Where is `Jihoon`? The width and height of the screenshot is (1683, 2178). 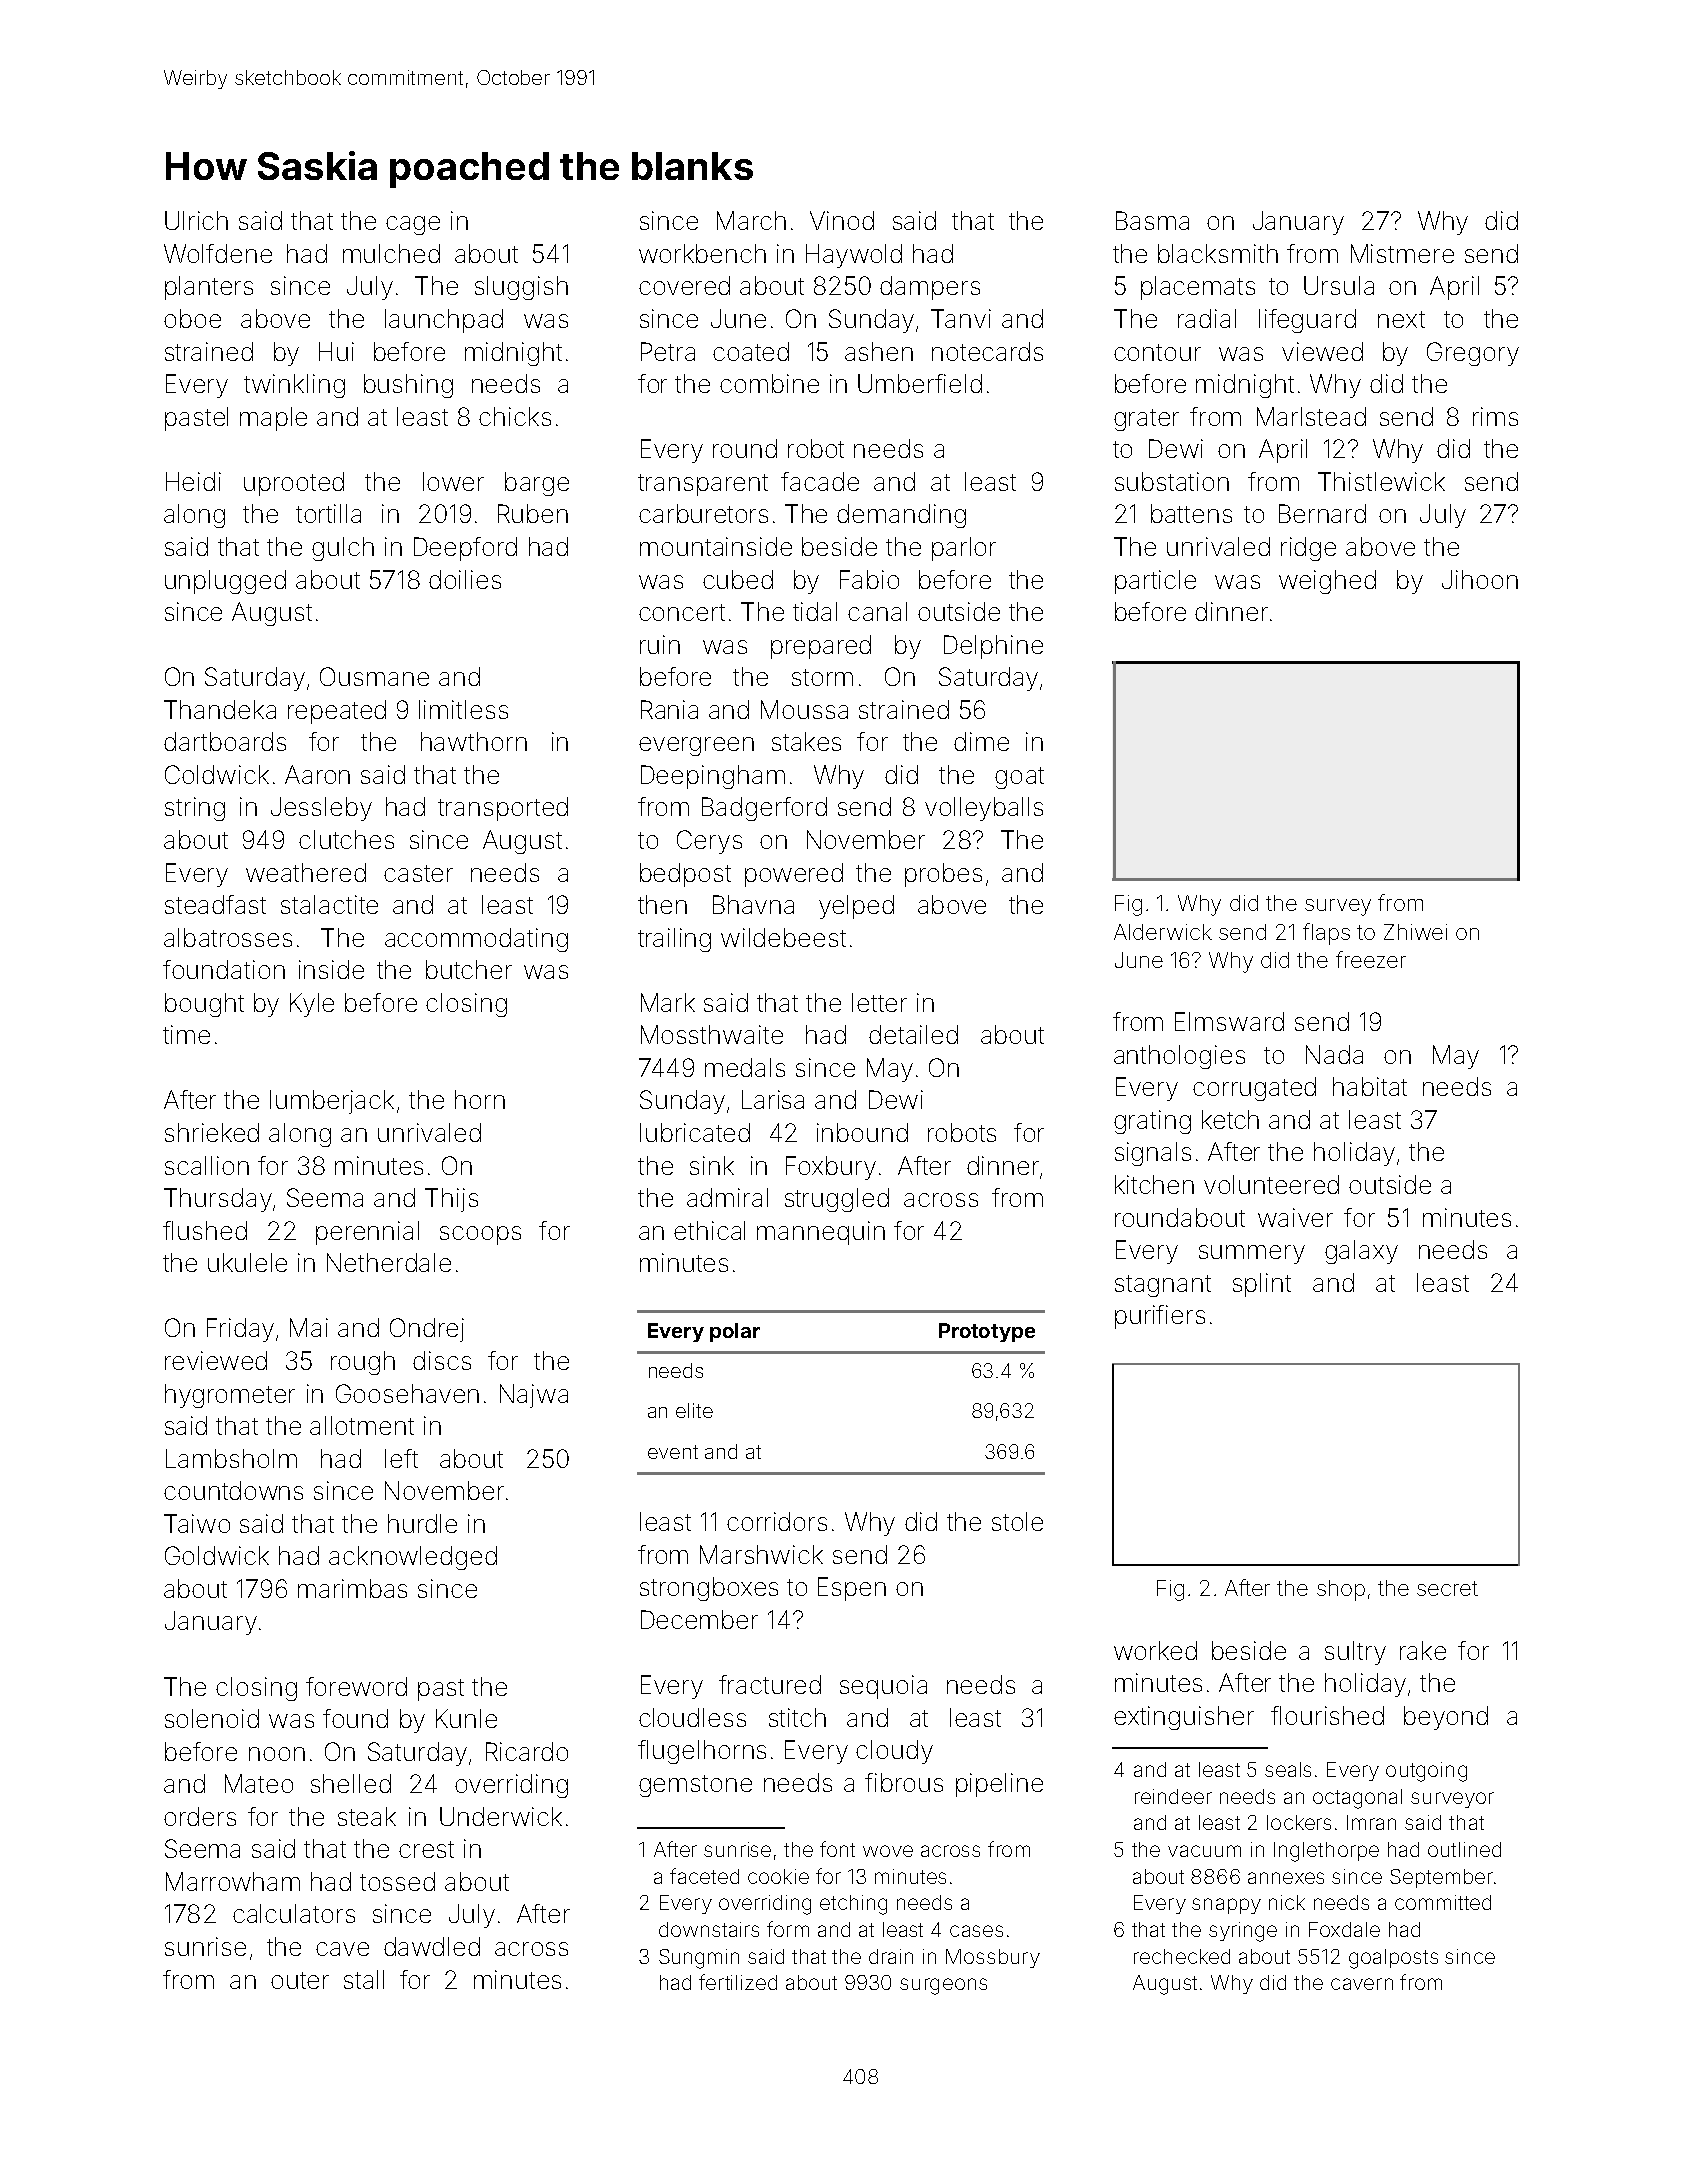
Jihoon is located at coordinates (1480, 579).
